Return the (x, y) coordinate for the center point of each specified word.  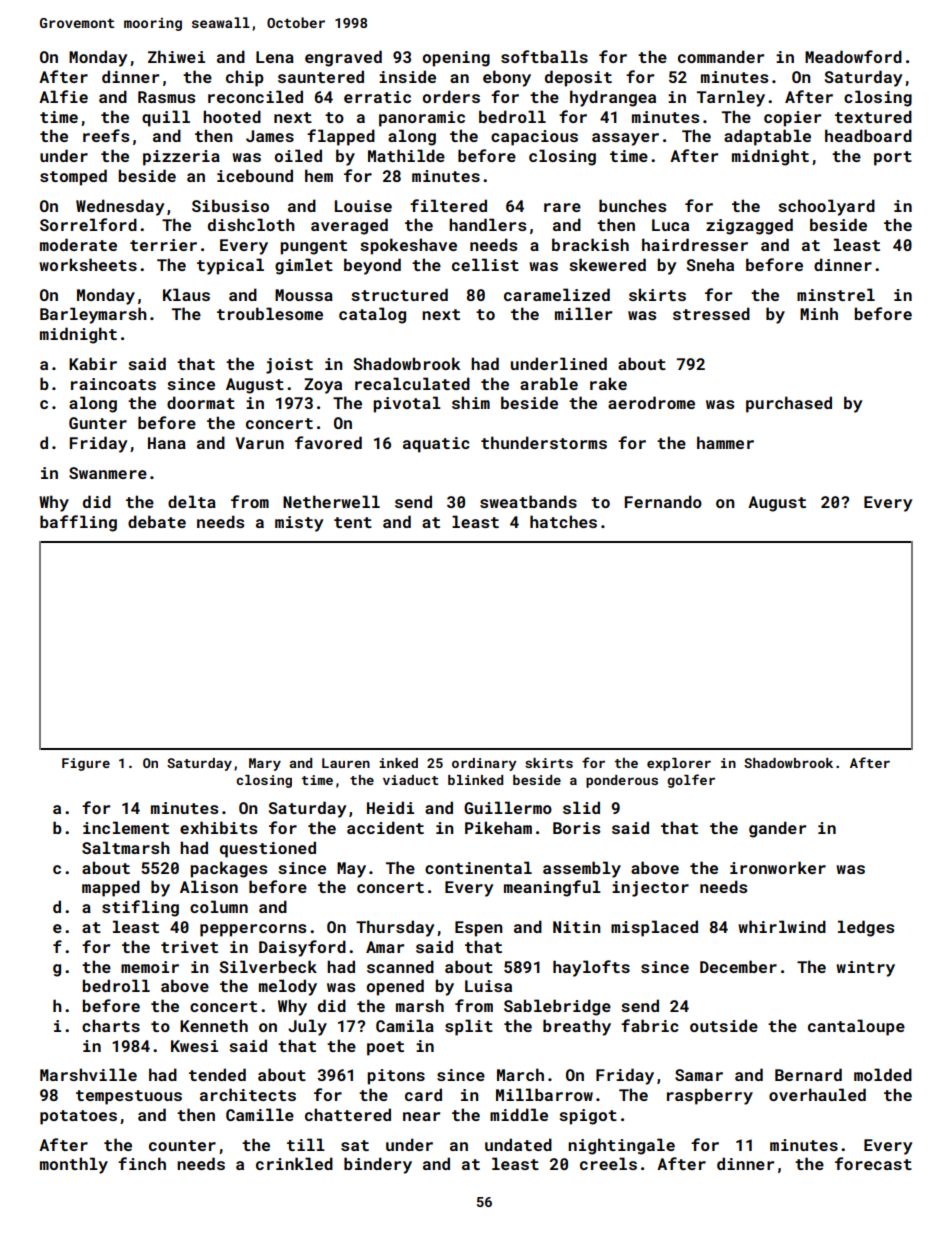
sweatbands (528, 501)
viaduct (411, 780)
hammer (725, 442)
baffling (78, 523)
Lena (275, 57)
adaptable (767, 137)
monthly (74, 1165)
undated (518, 1144)
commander (721, 56)
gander (777, 829)
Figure (86, 764)
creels (608, 1163)
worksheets (88, 264)
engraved (343, 58)
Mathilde (406, 155)
